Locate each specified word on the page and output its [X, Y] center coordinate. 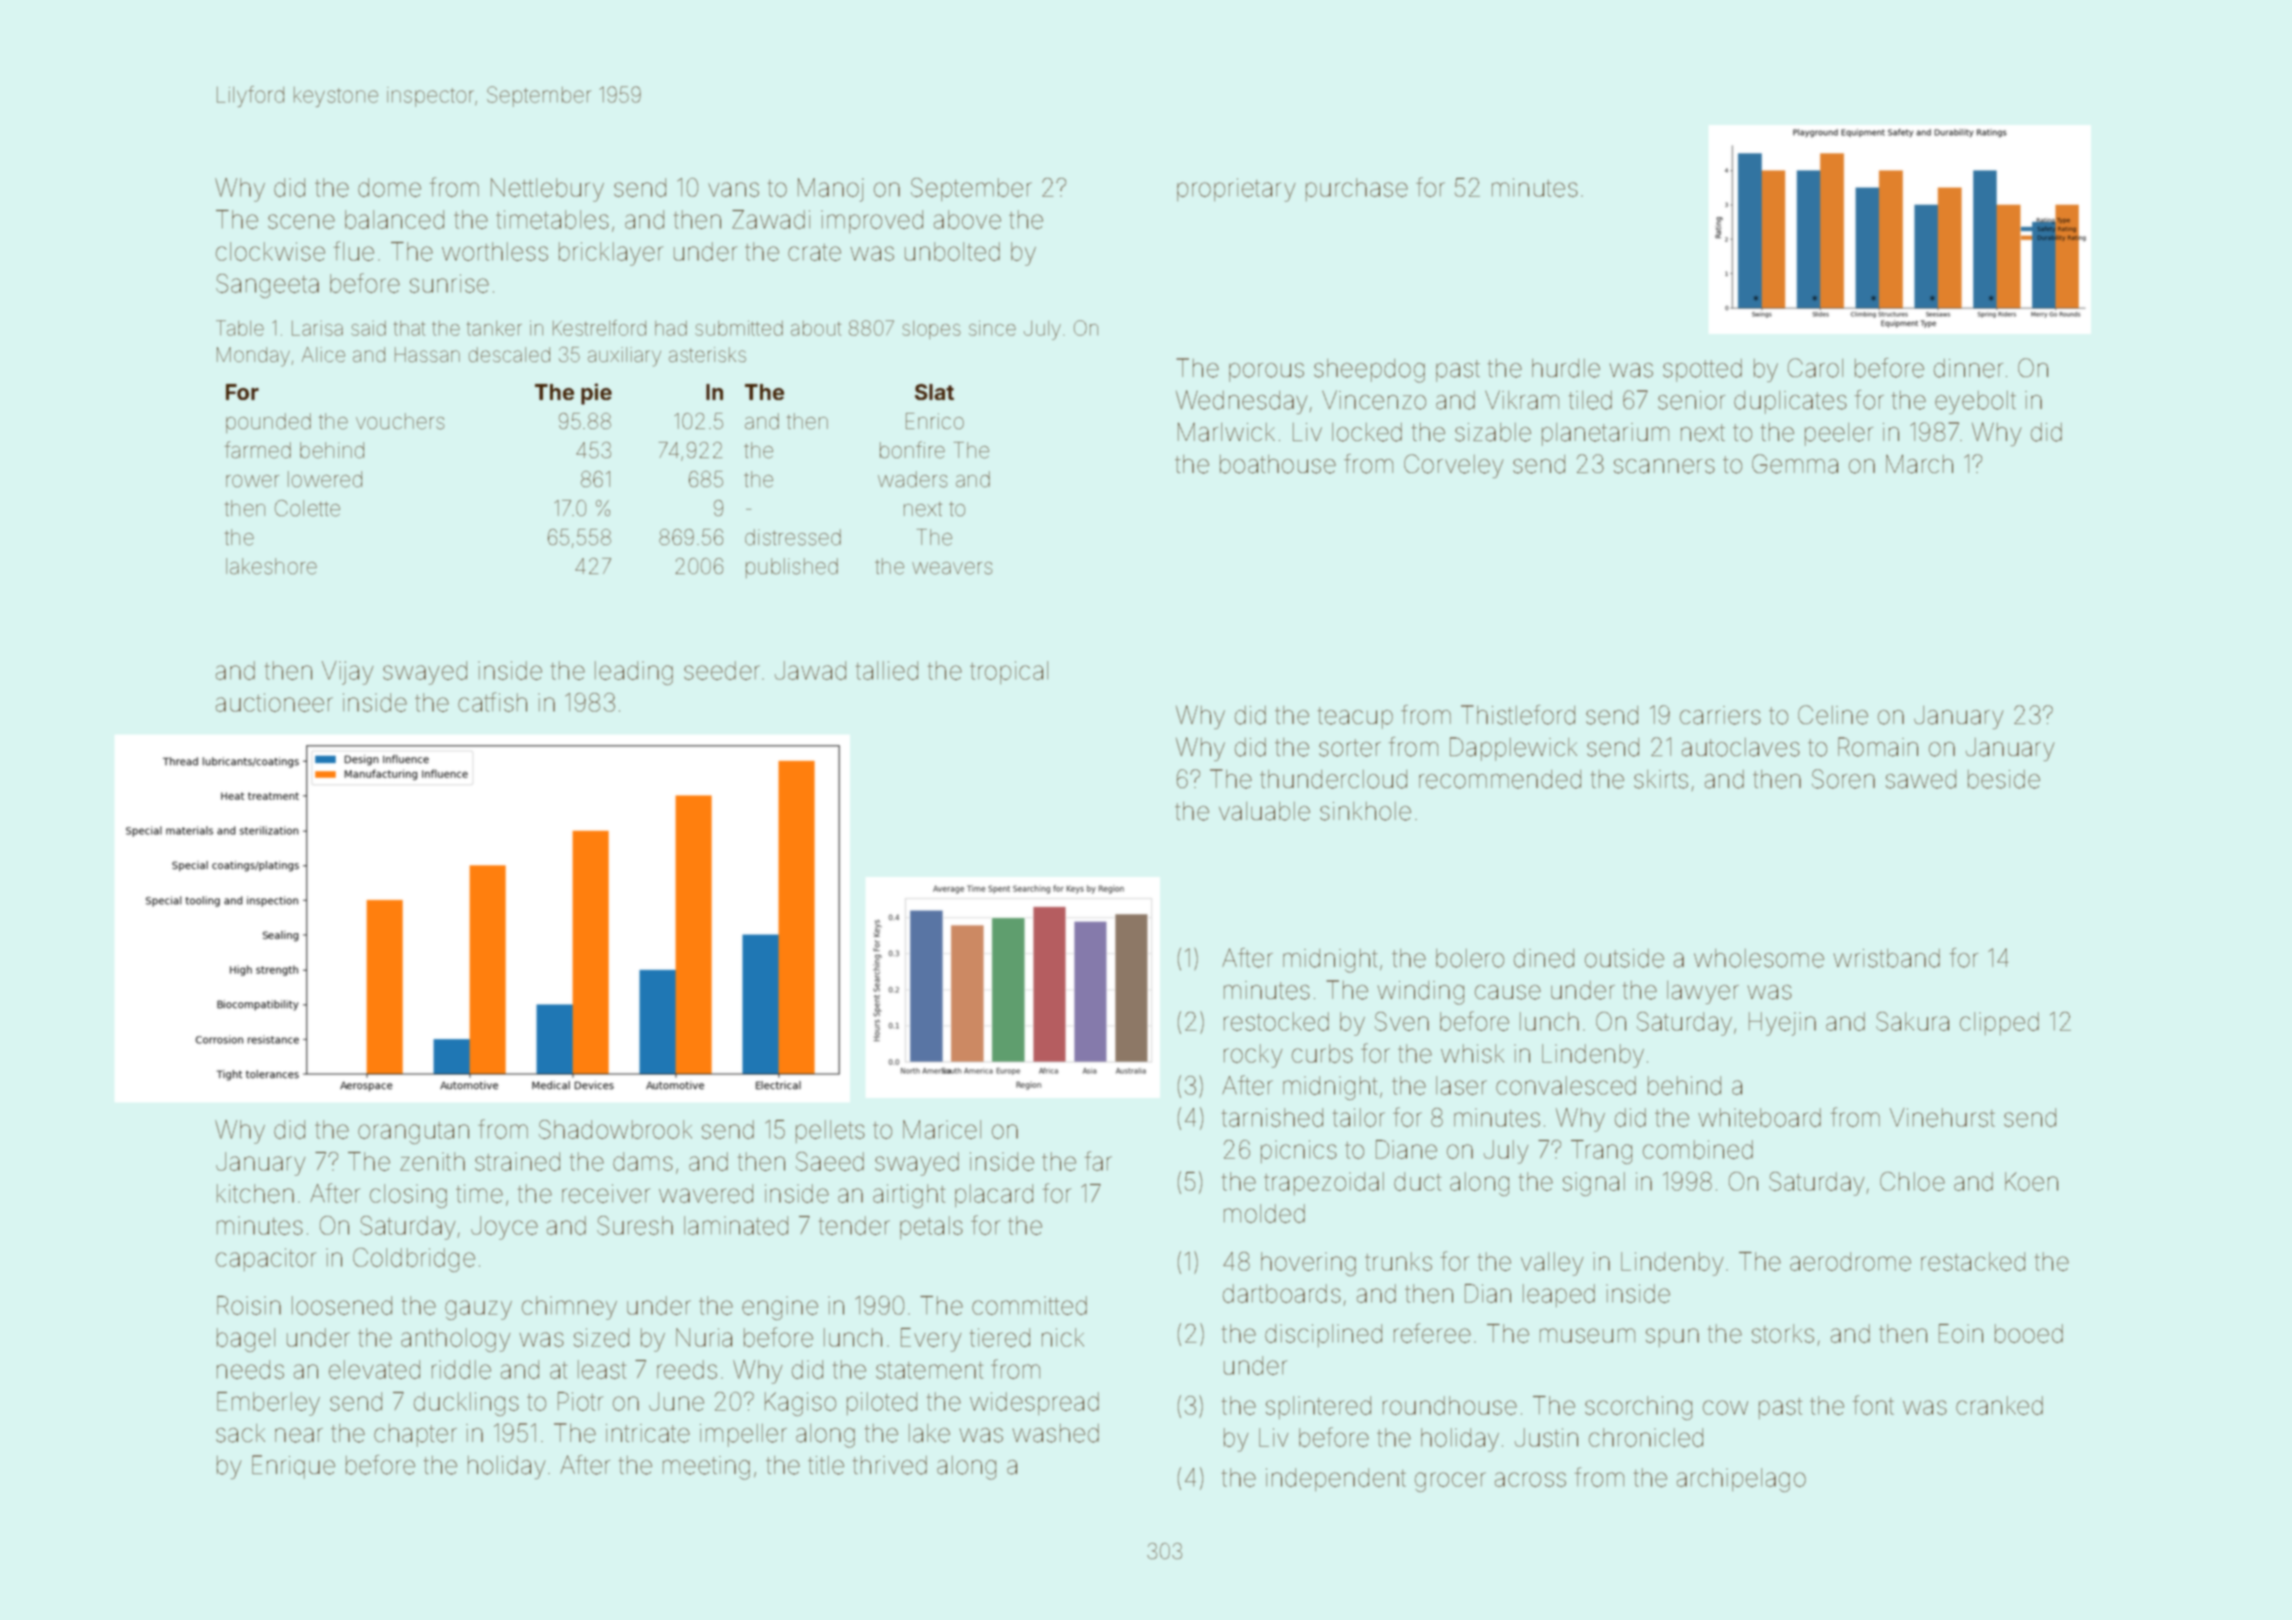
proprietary [1236, 190]
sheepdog [1369, 371]
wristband [1886, 958]
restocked [1276, 1021]
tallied [887, 670]
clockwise [270, 251]
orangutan [413, 1133]
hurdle [1566, 368]
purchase [1357, 189]
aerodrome [1850, 1261]
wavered [706, 1193]
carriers [1720, 715]
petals [931, 1227]
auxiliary [624, 357]
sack [240, 1433]
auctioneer [274, 702]
